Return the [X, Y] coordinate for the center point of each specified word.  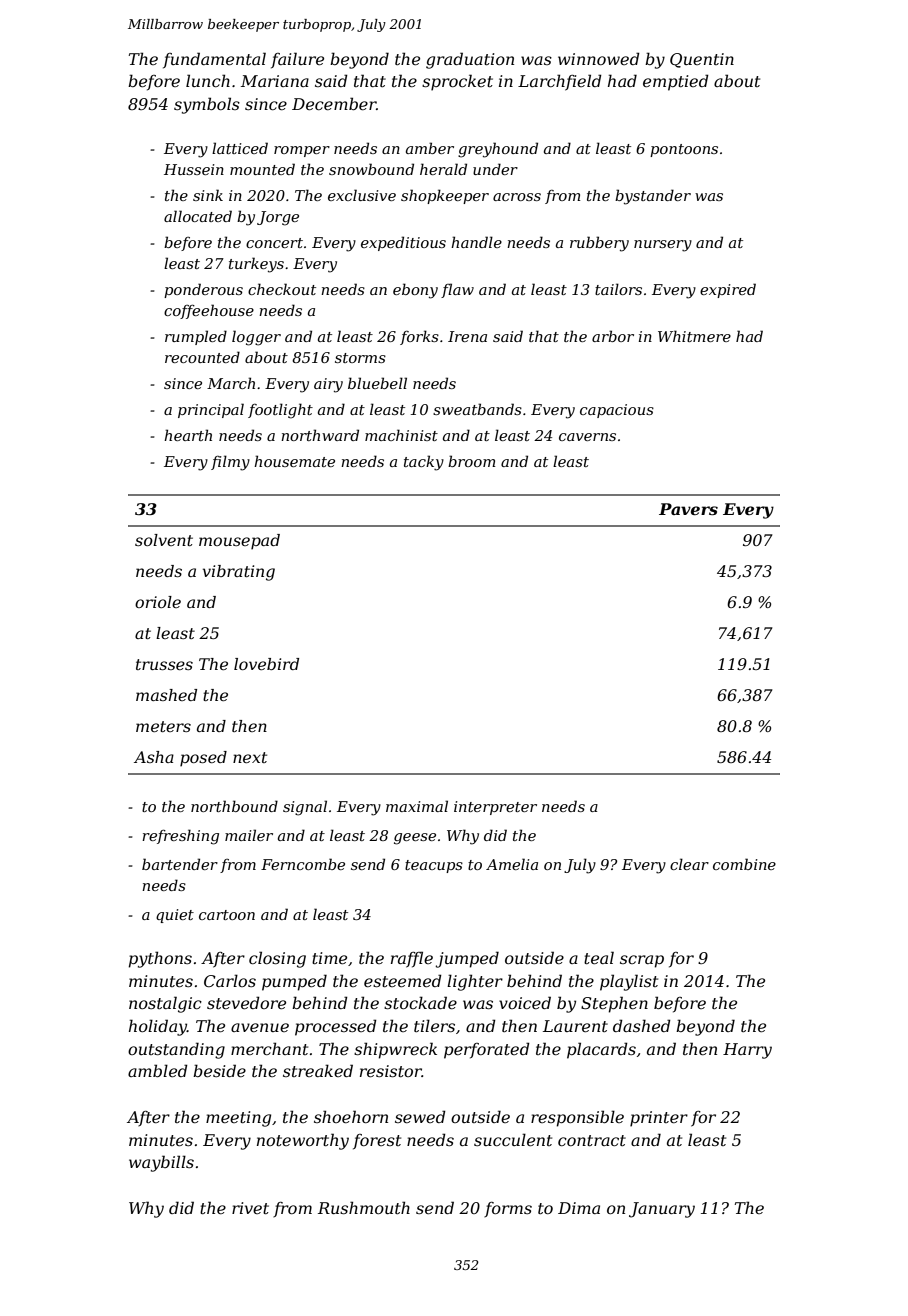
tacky [424, 463]
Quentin [702, 60]
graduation [470, 60]
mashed [166, 695]
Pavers [688, 509]
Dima [579, 1208]
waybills [161, 1163]
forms [508, 1209]
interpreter [495, 808]
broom [472, 461]
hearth [188, 435]
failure [297, 60]
